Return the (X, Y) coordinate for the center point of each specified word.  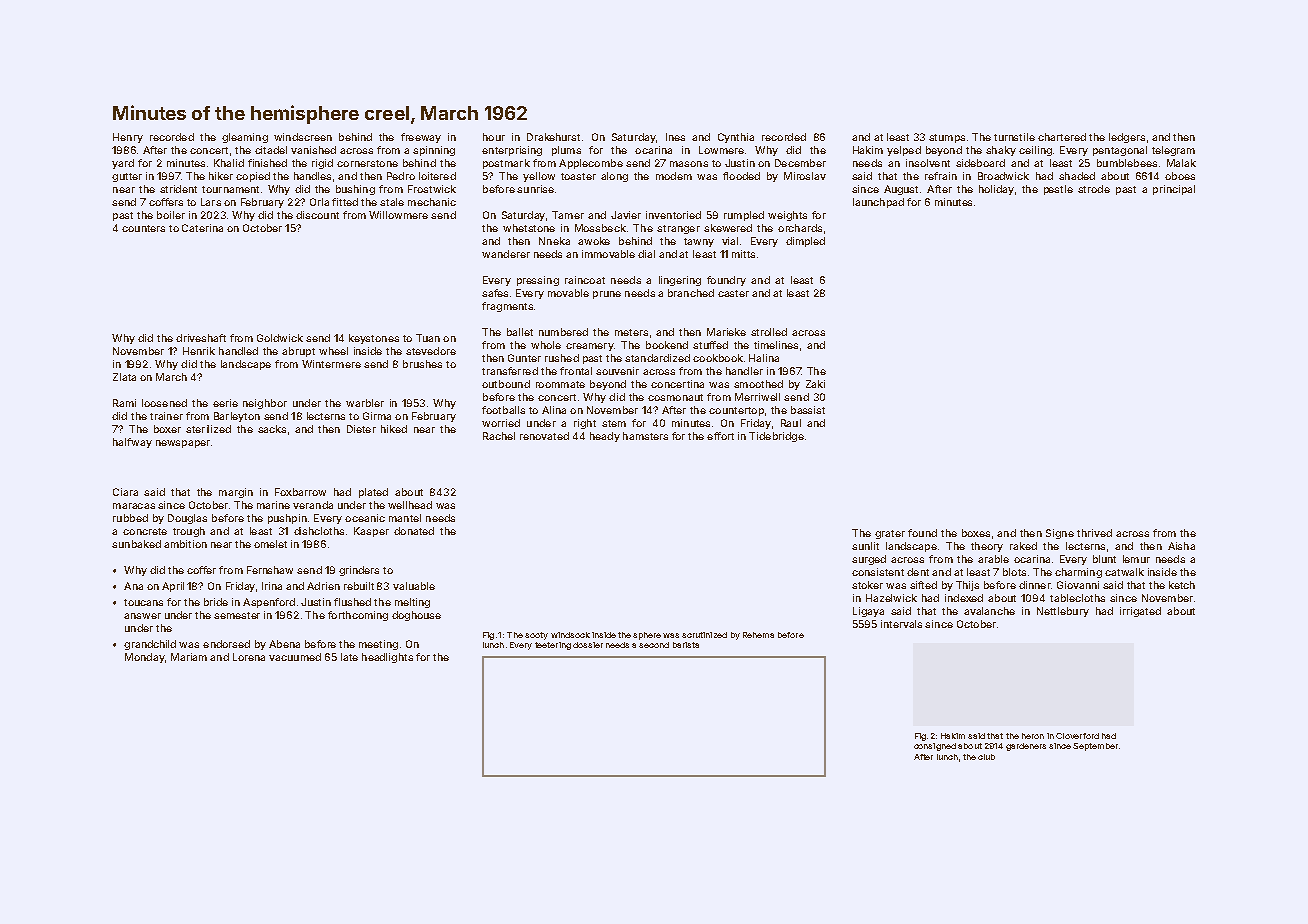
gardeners (1026, 747)
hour (494, 137)
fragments (507, 307)
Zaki (815, 384)
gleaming (245, 138)
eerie (225, 403)
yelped (904, 151)
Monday (145, 658)
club (986, 757)
